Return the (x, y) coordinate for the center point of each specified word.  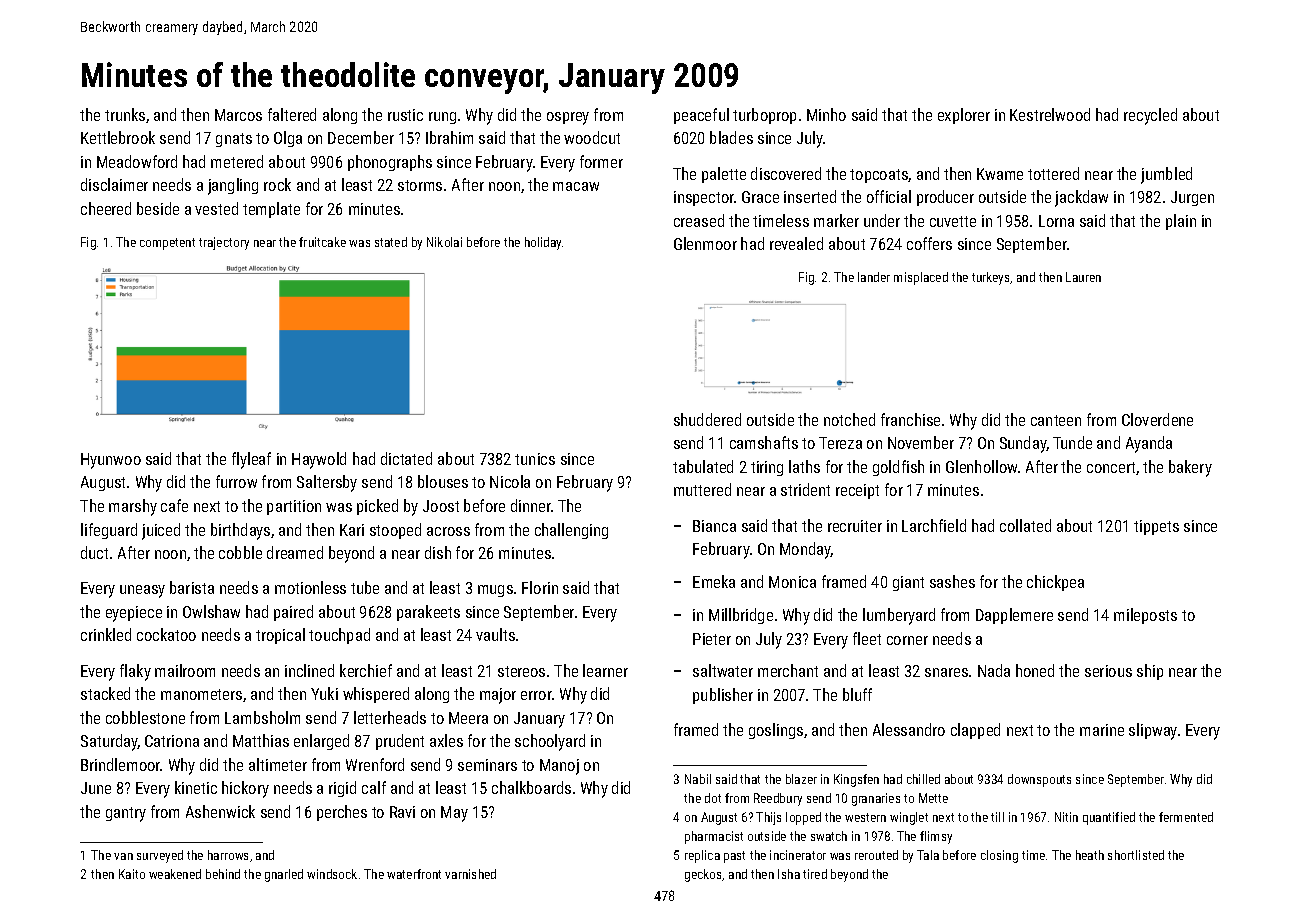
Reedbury (778, 799)
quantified (1109, 818)
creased (699, 220)
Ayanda (1149, 444)
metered (237, 161)
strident (805, 489)
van (123, 856)
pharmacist (714, 837)
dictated (406, 458)
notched (849, 419)
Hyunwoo (111, 461)
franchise (910, 419)
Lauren (1083, 277)
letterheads (390, 717)
